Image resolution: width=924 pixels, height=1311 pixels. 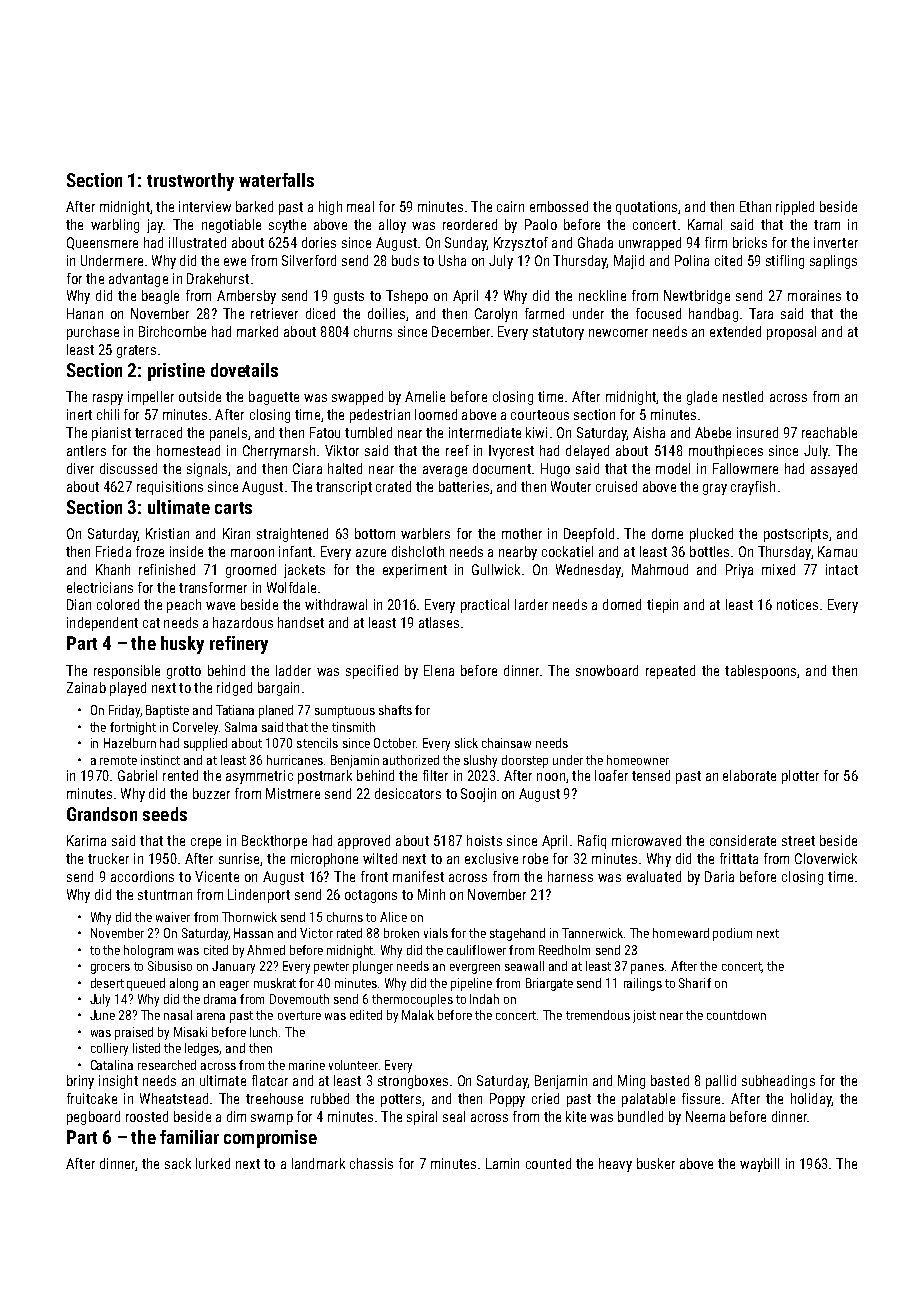 I want to click on husky, so click(x=182, y=645).
